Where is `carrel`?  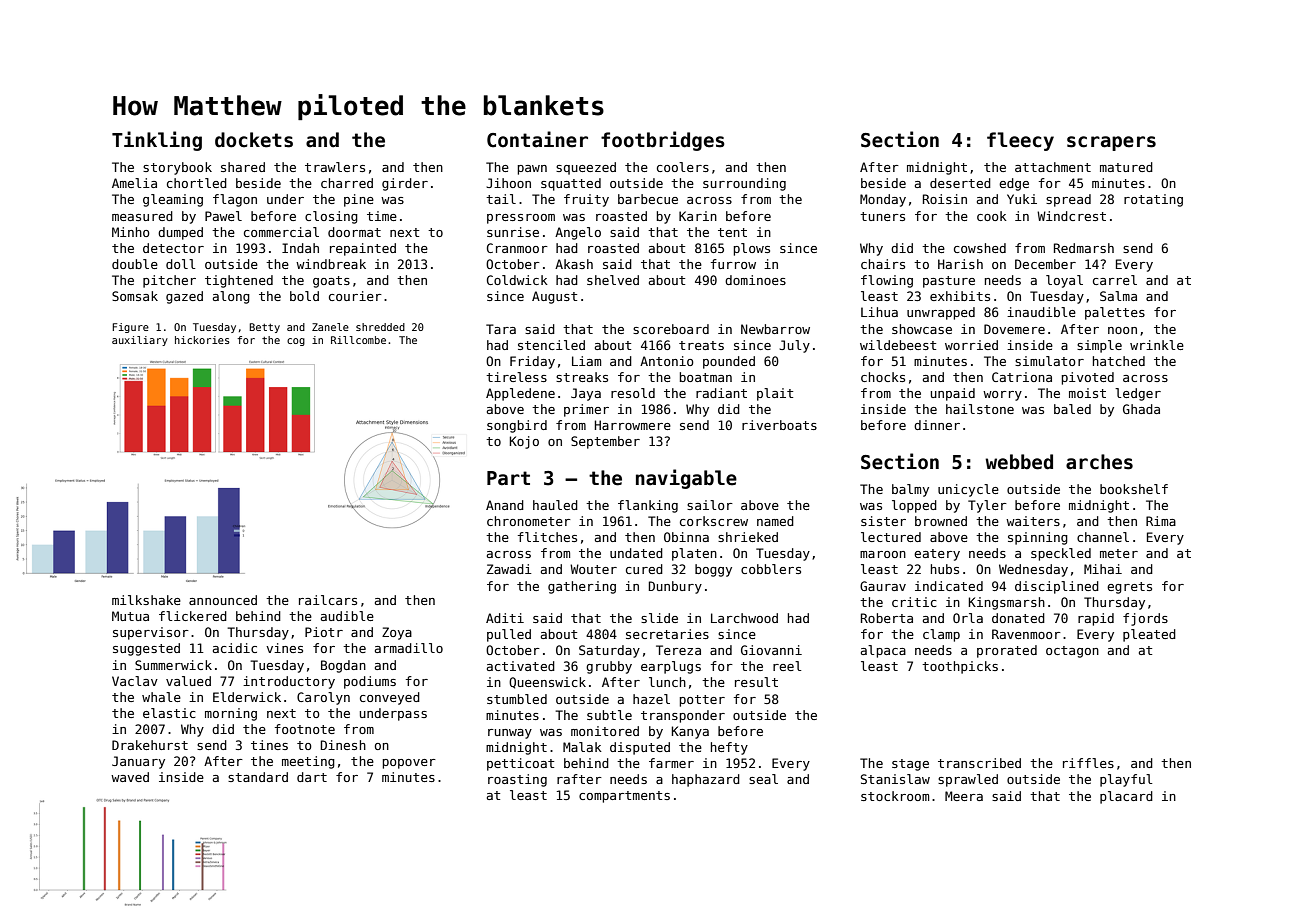 carrel is located at coordinates (1115, 280).
